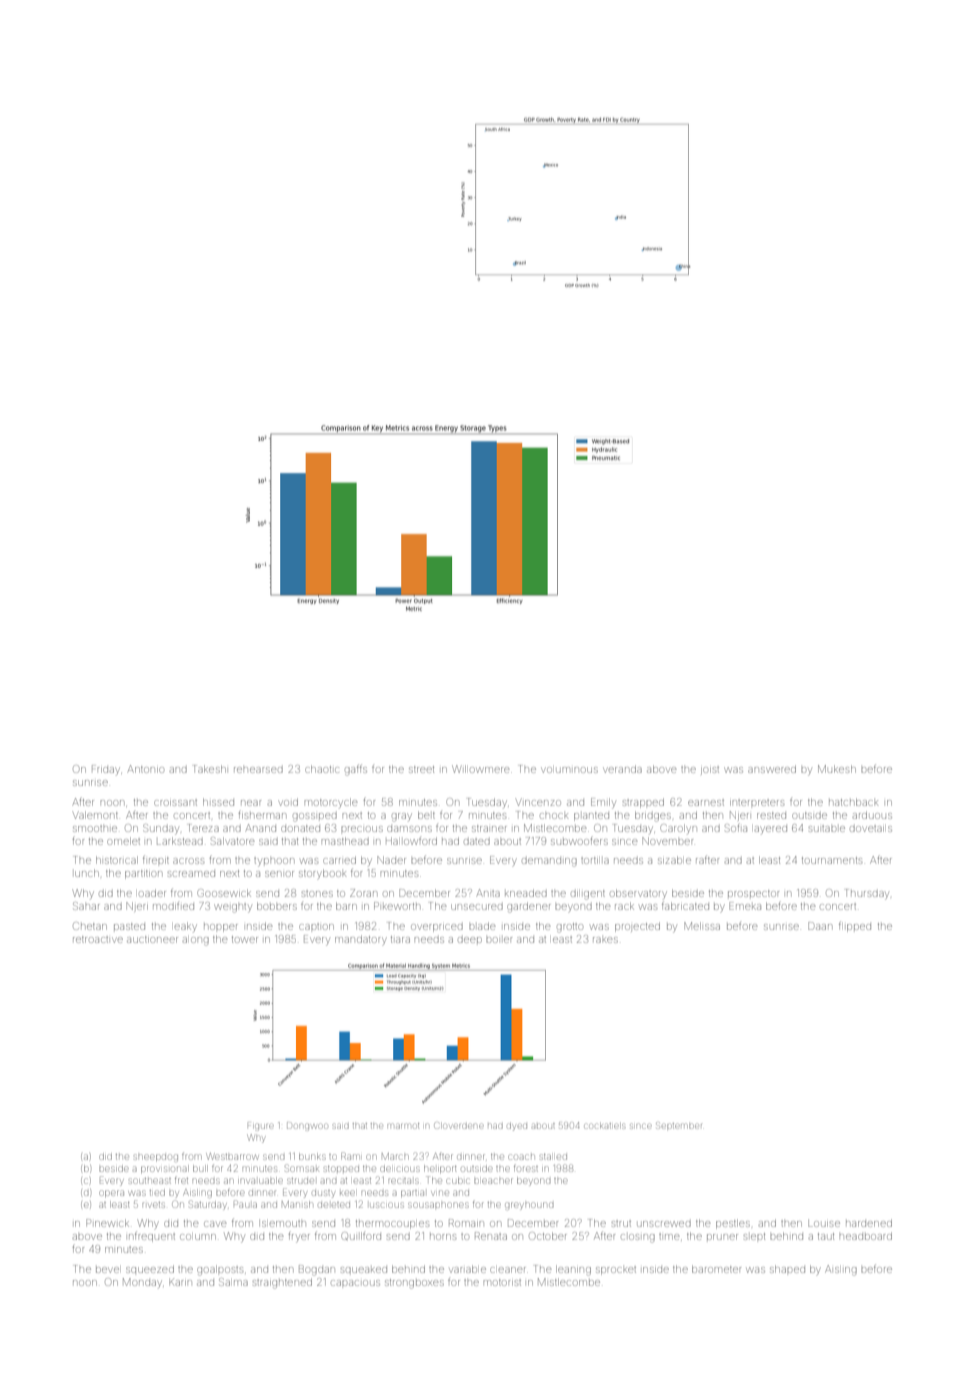 This document has width=965, height=1397. What do you see at coordinates (397, 906) in the document?
I see `Pikeworth` at bounding box center [397, 906].
